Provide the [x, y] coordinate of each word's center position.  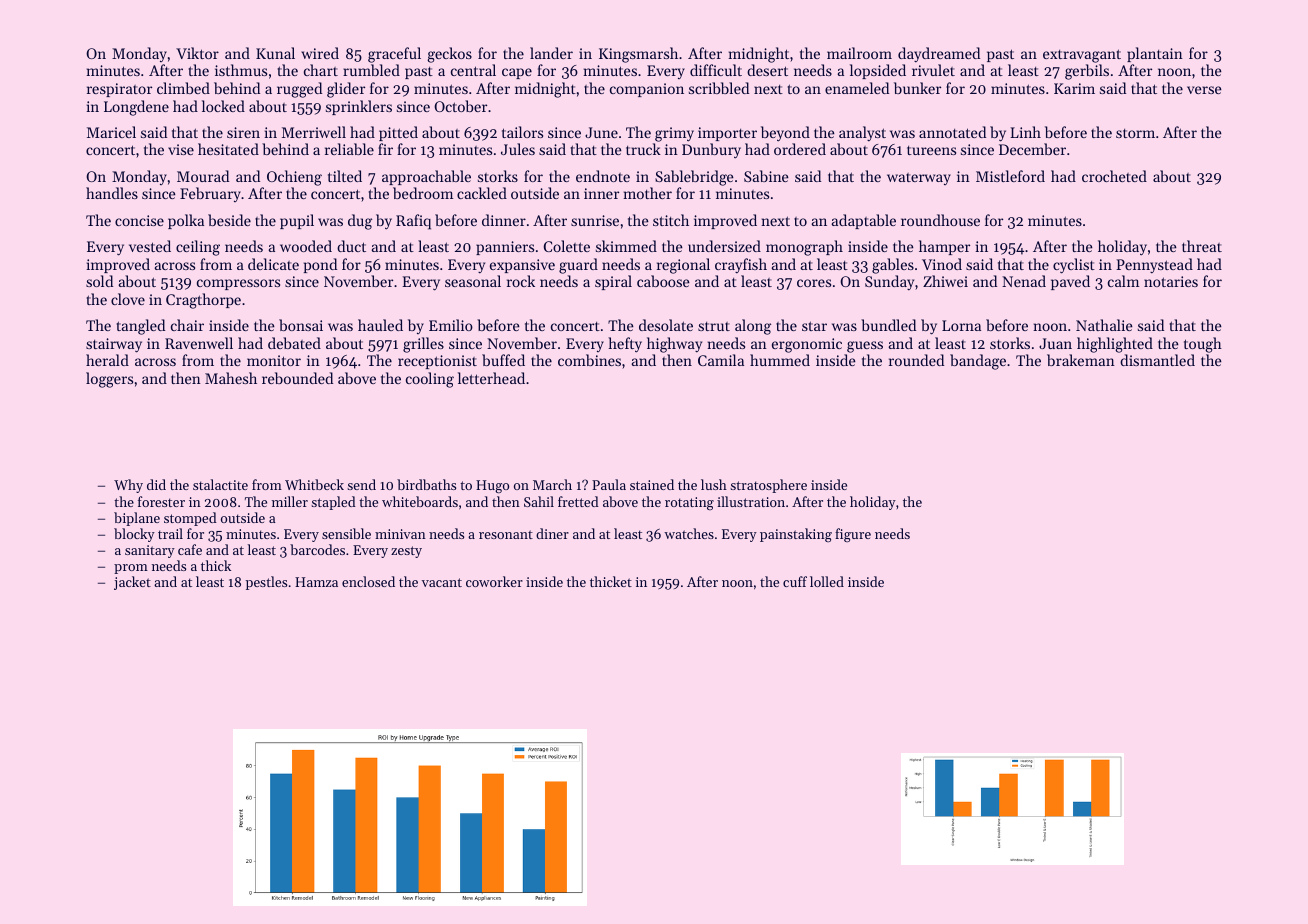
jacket [132, 583]
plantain [1155, 54]
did [156, 484]
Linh [1025, 132]
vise [181, 149]
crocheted [1114, 176]
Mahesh [231, 378]
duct [351, 246]
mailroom [859, 53]
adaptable [863, 221]
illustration [751, 501]
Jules [518, 149]
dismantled [1157, 360]
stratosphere [768, 486]
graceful [394, 55]
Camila [721, 360]
